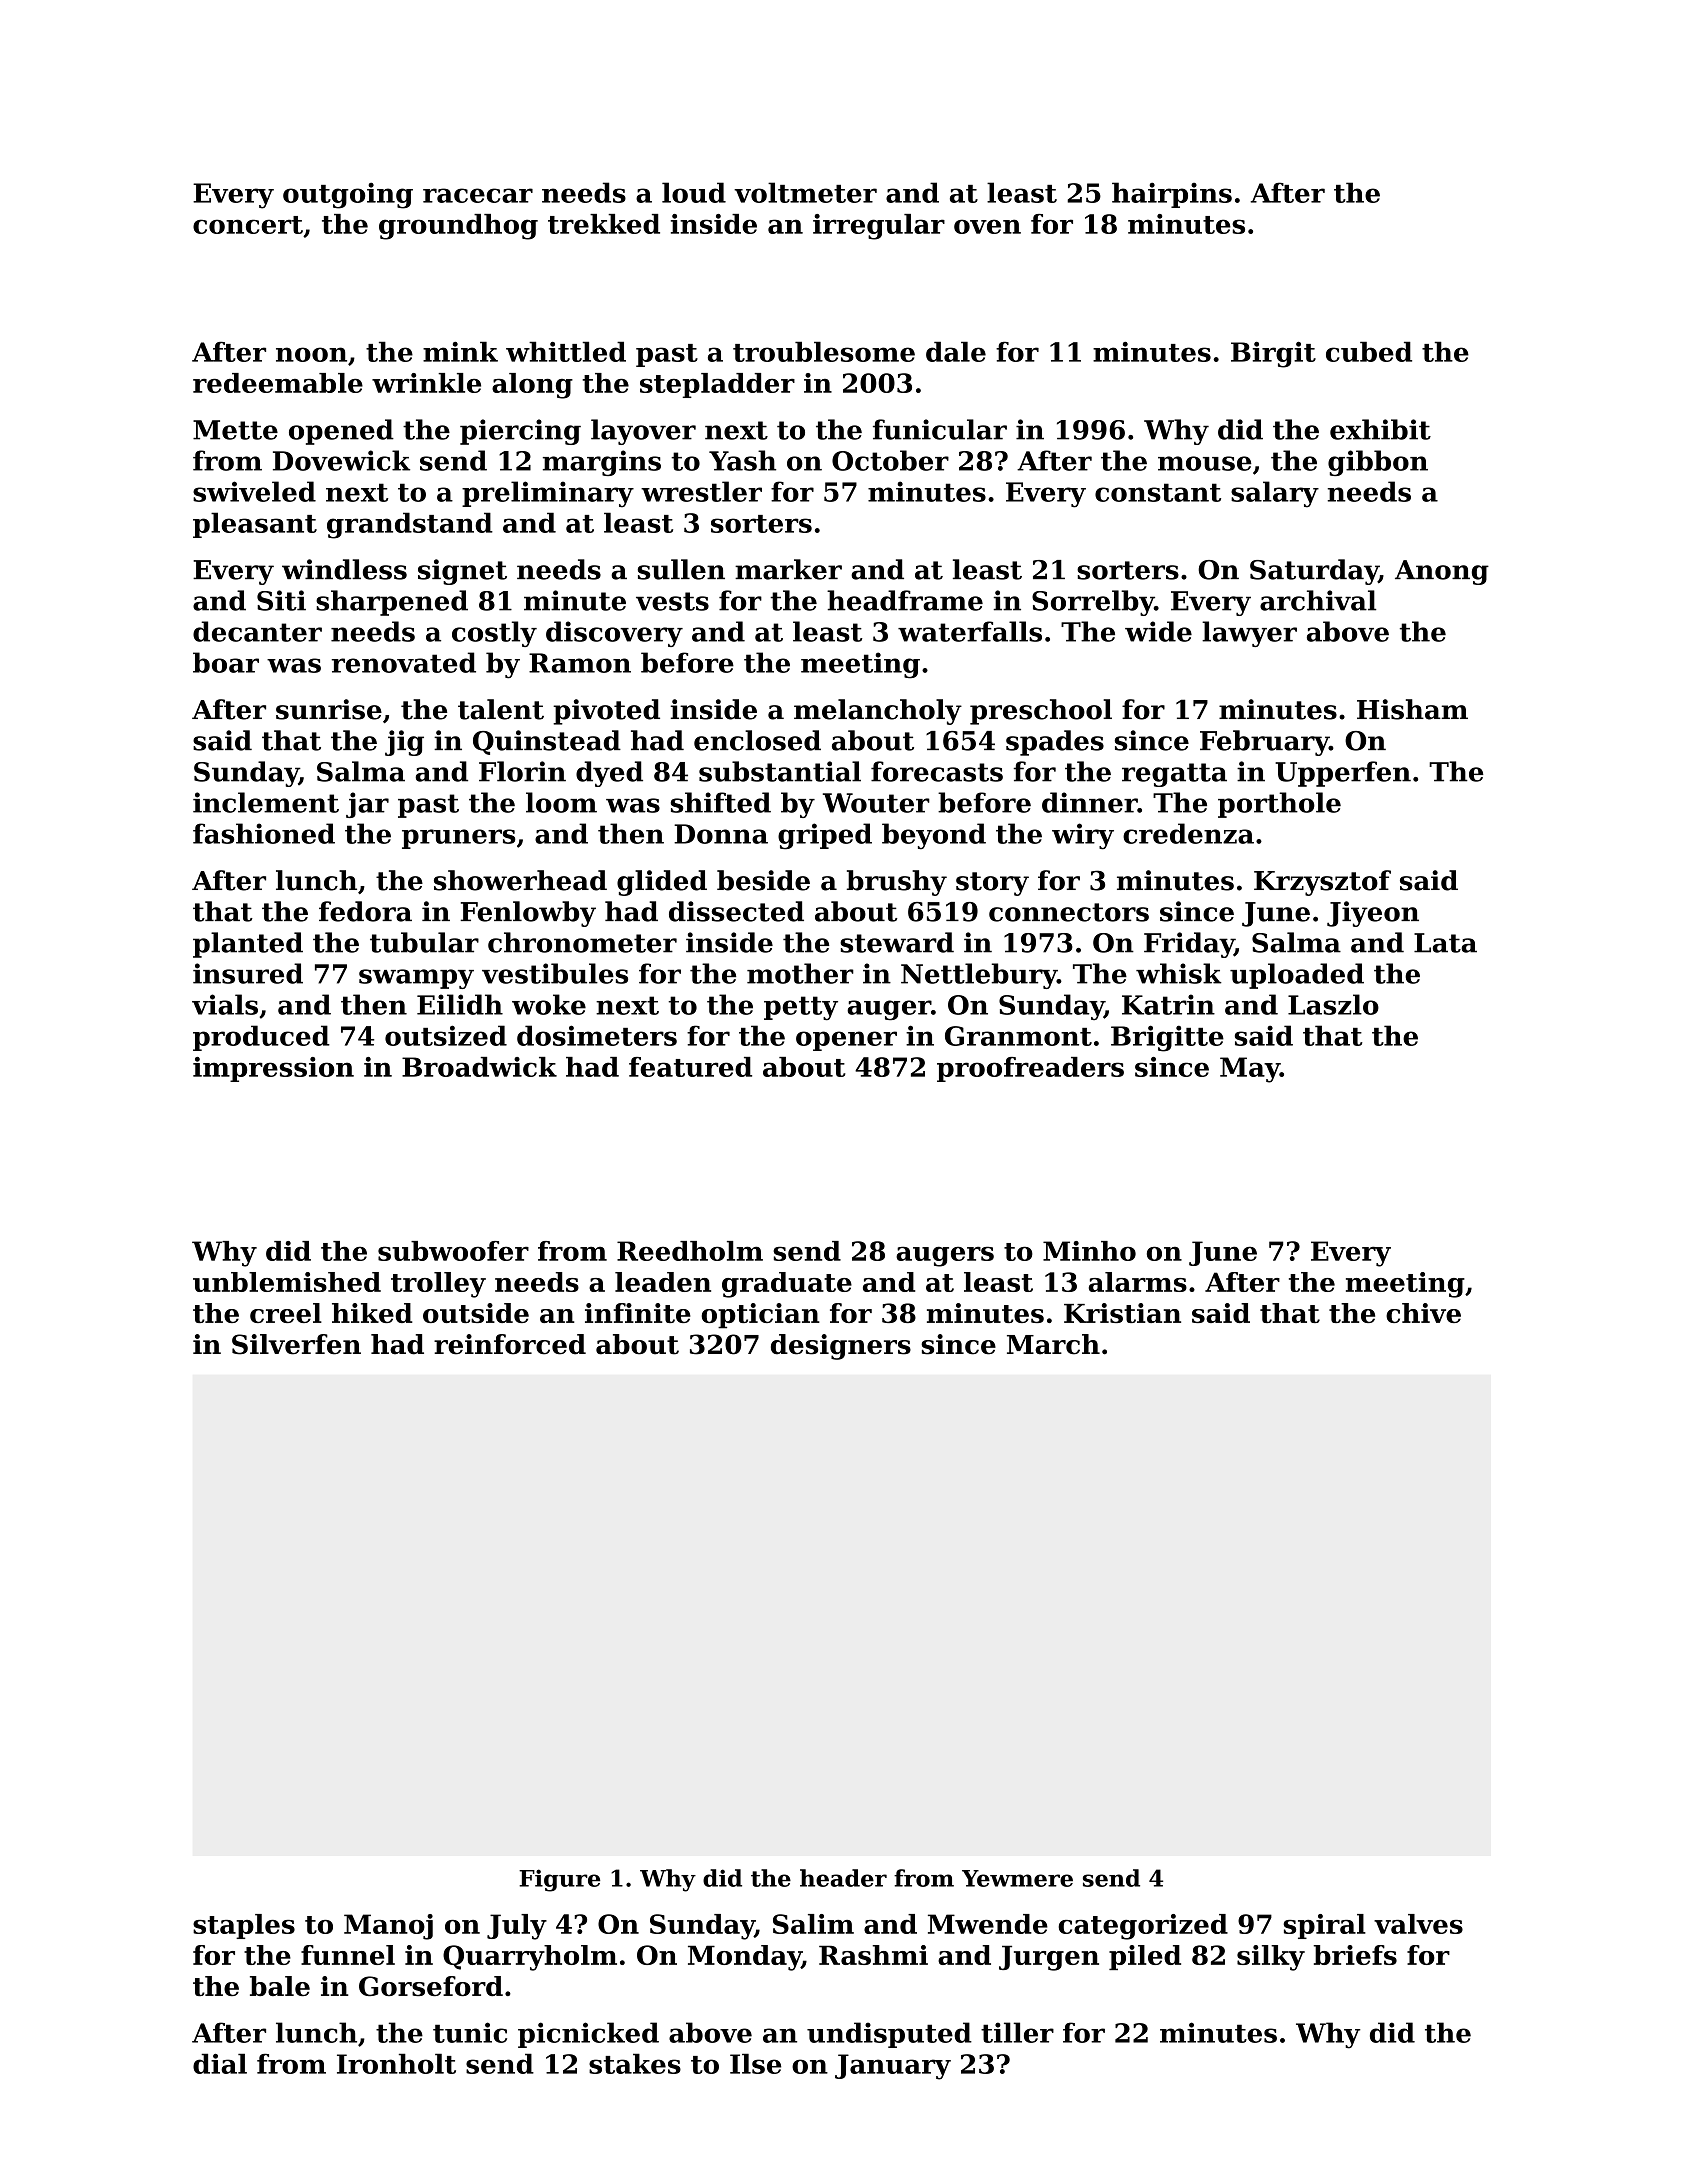 The height and width of the page is (2178, 1683). I want to click on troublesome, so click(824, 351).
